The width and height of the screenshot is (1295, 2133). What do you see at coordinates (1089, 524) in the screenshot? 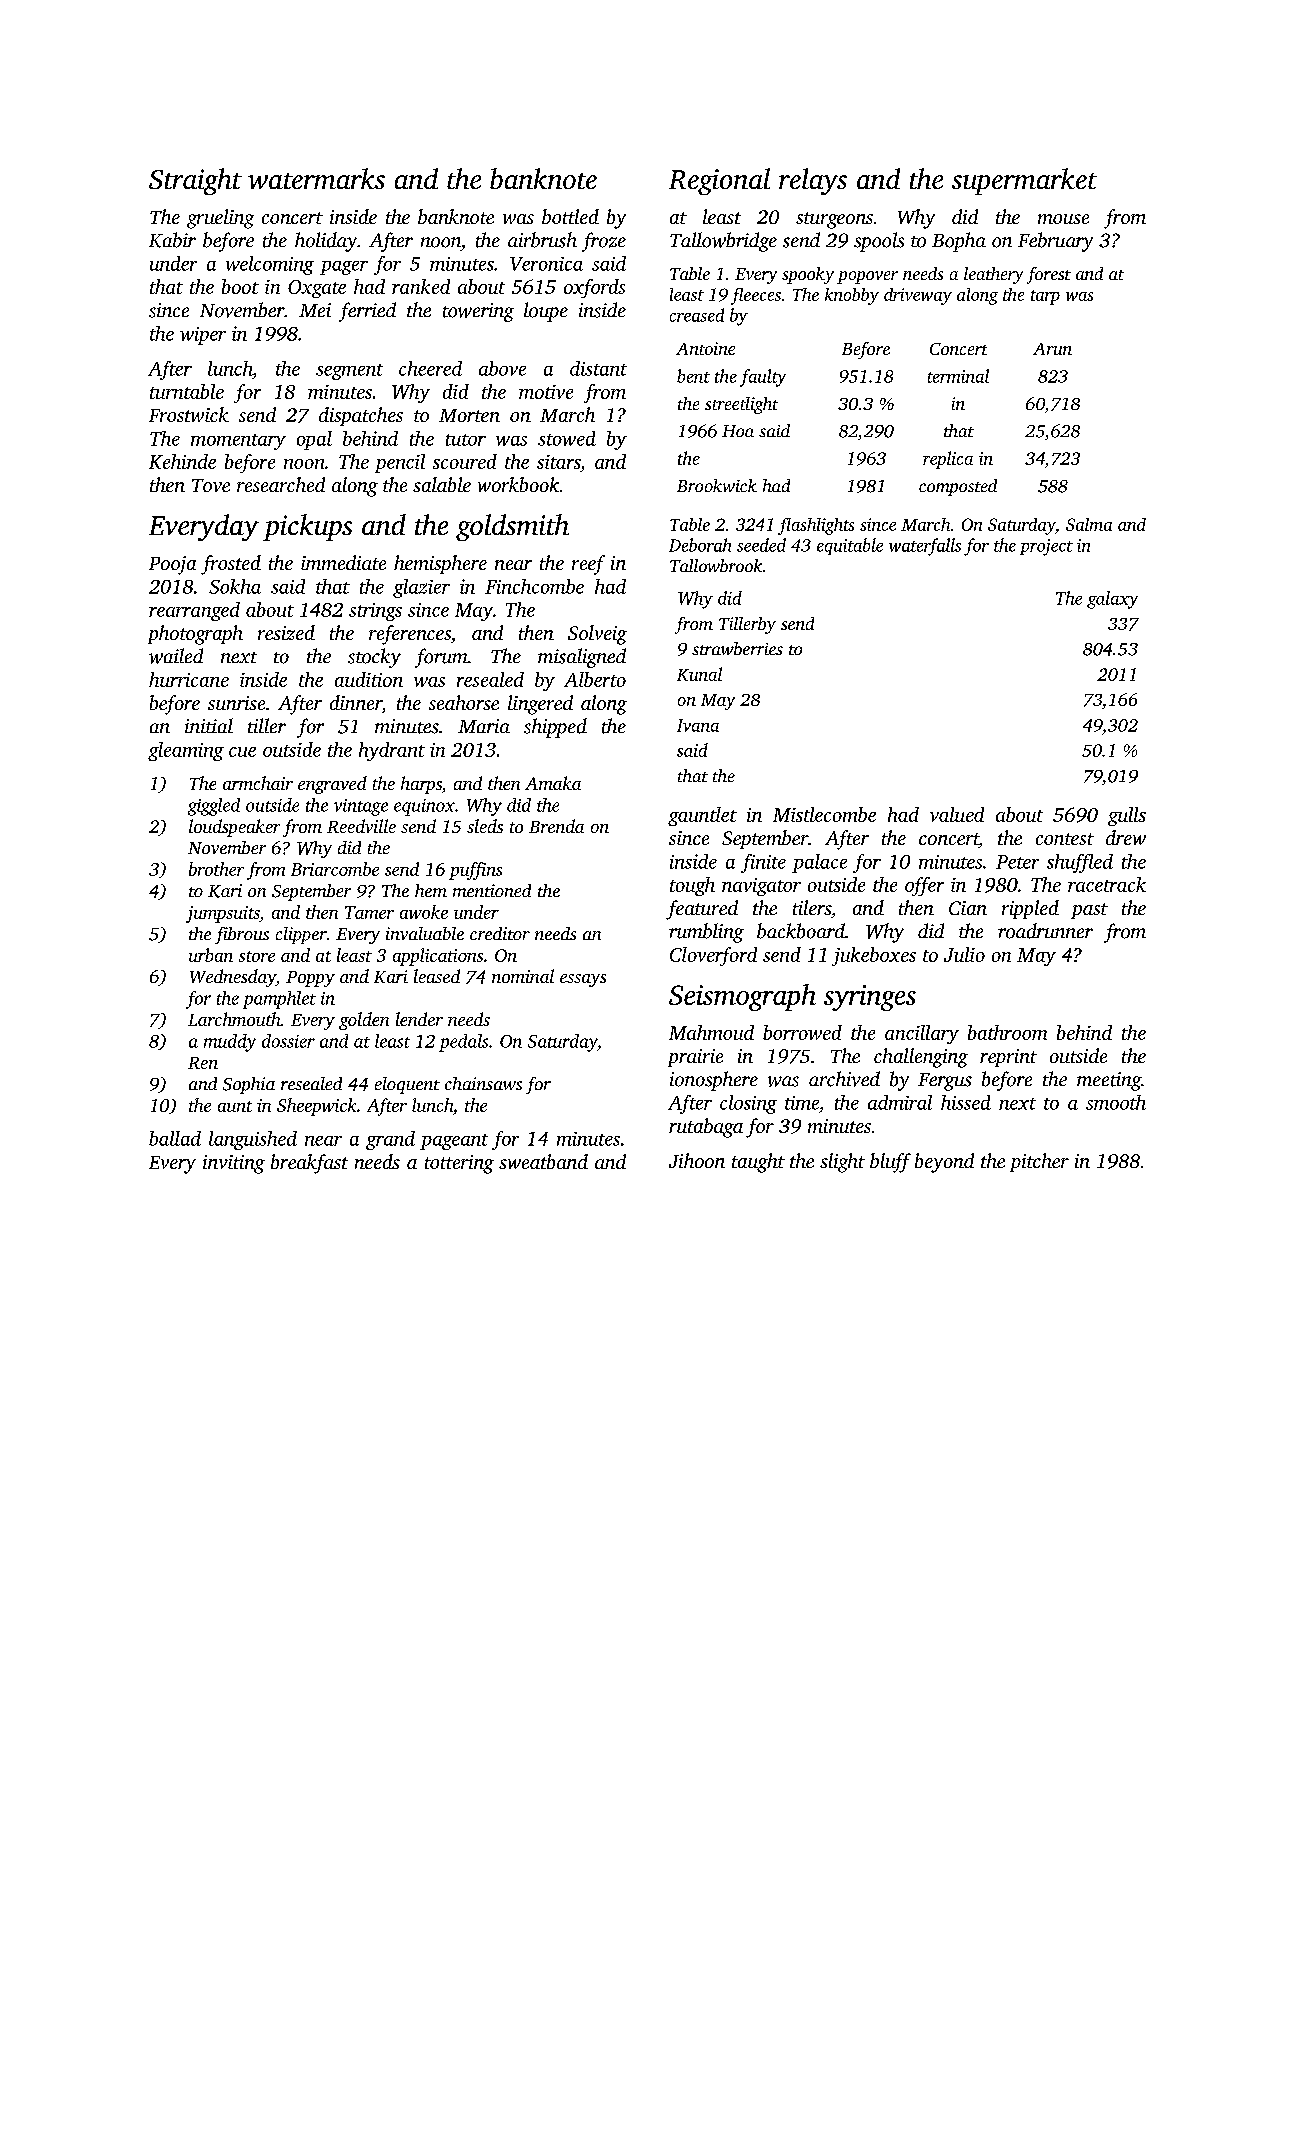
I see `Salma` at bounding box center [1089, 524].
